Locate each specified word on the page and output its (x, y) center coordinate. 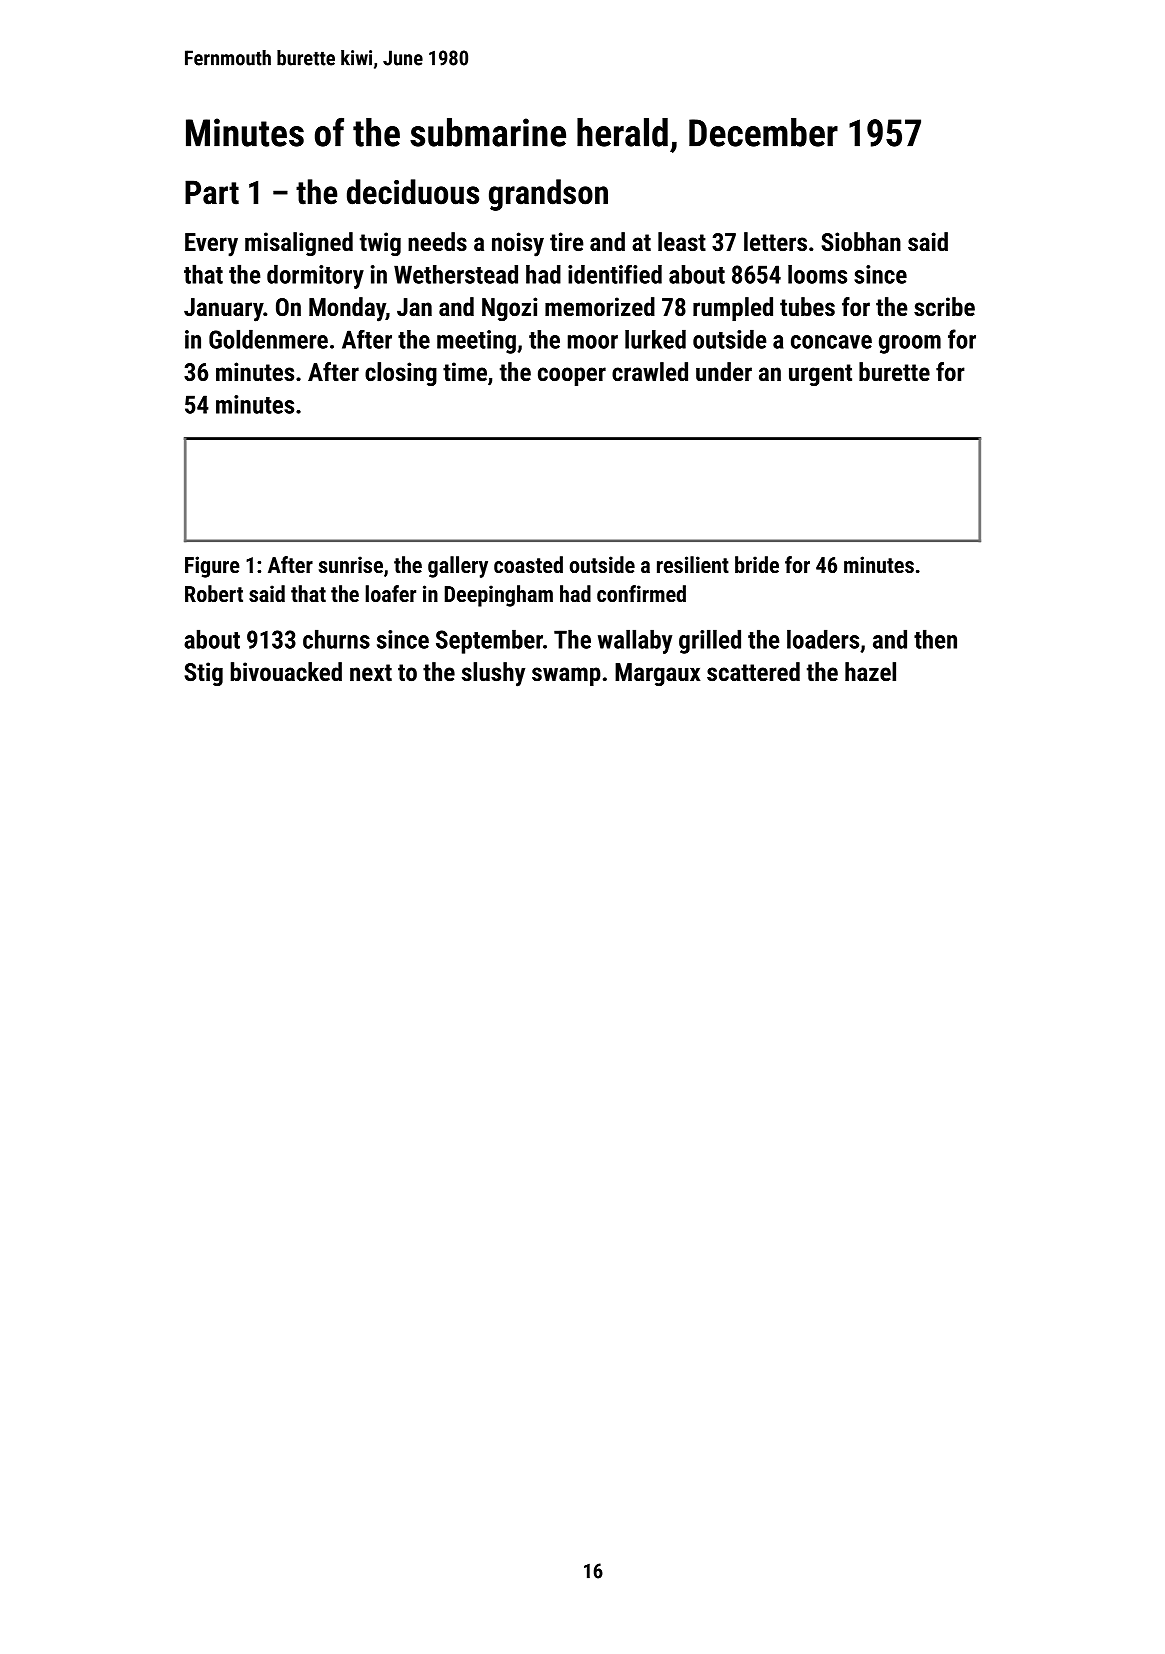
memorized (600, 306)
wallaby (635, 641)
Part (212, 192)
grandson (548, 195)
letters (775, 241)
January (223, 310)
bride (757, 564)
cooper (572, 376)
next (371, 672)
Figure (212, 567)
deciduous (413, 192)
